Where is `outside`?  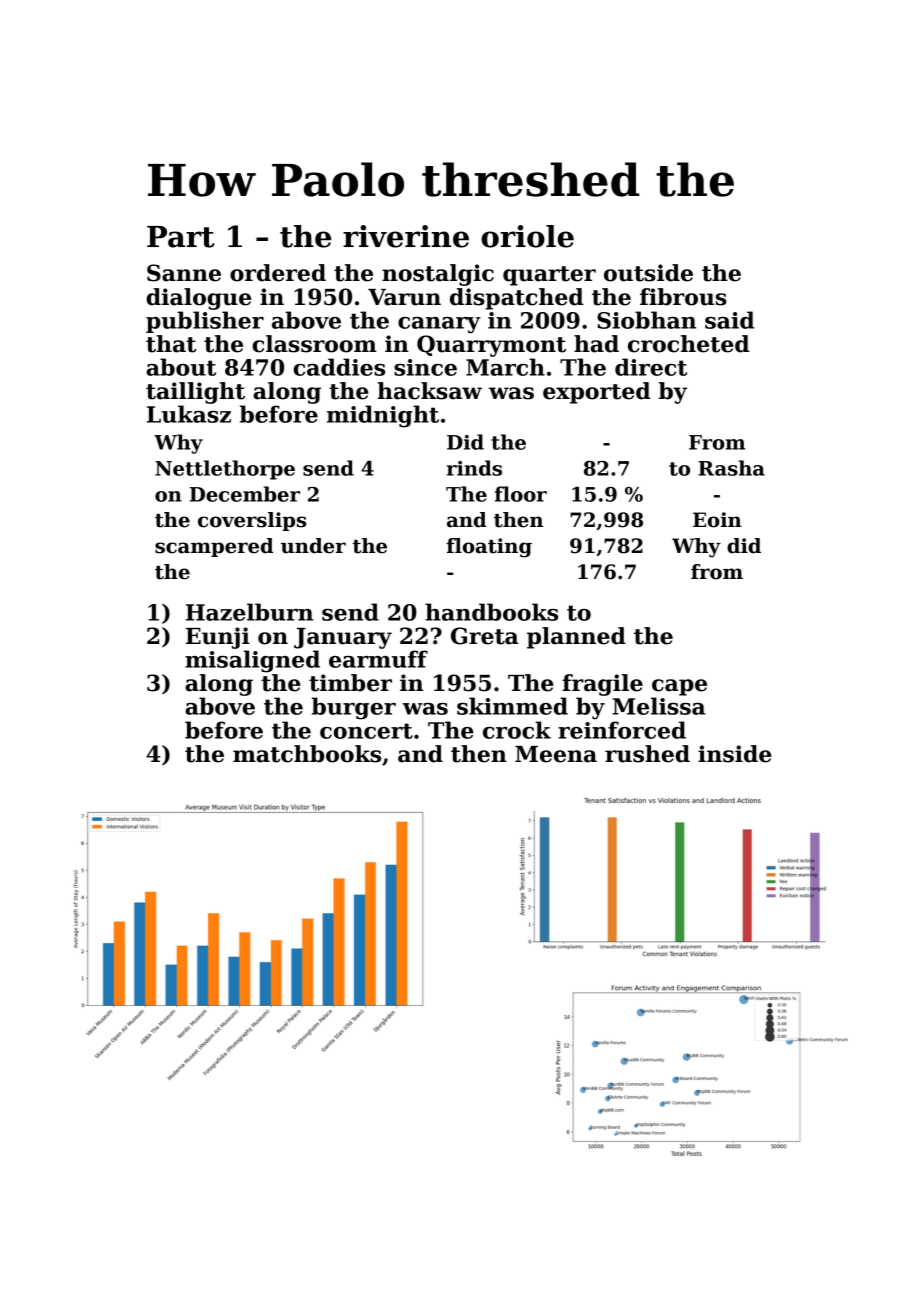 outside is located at coordinates (648, 273).
